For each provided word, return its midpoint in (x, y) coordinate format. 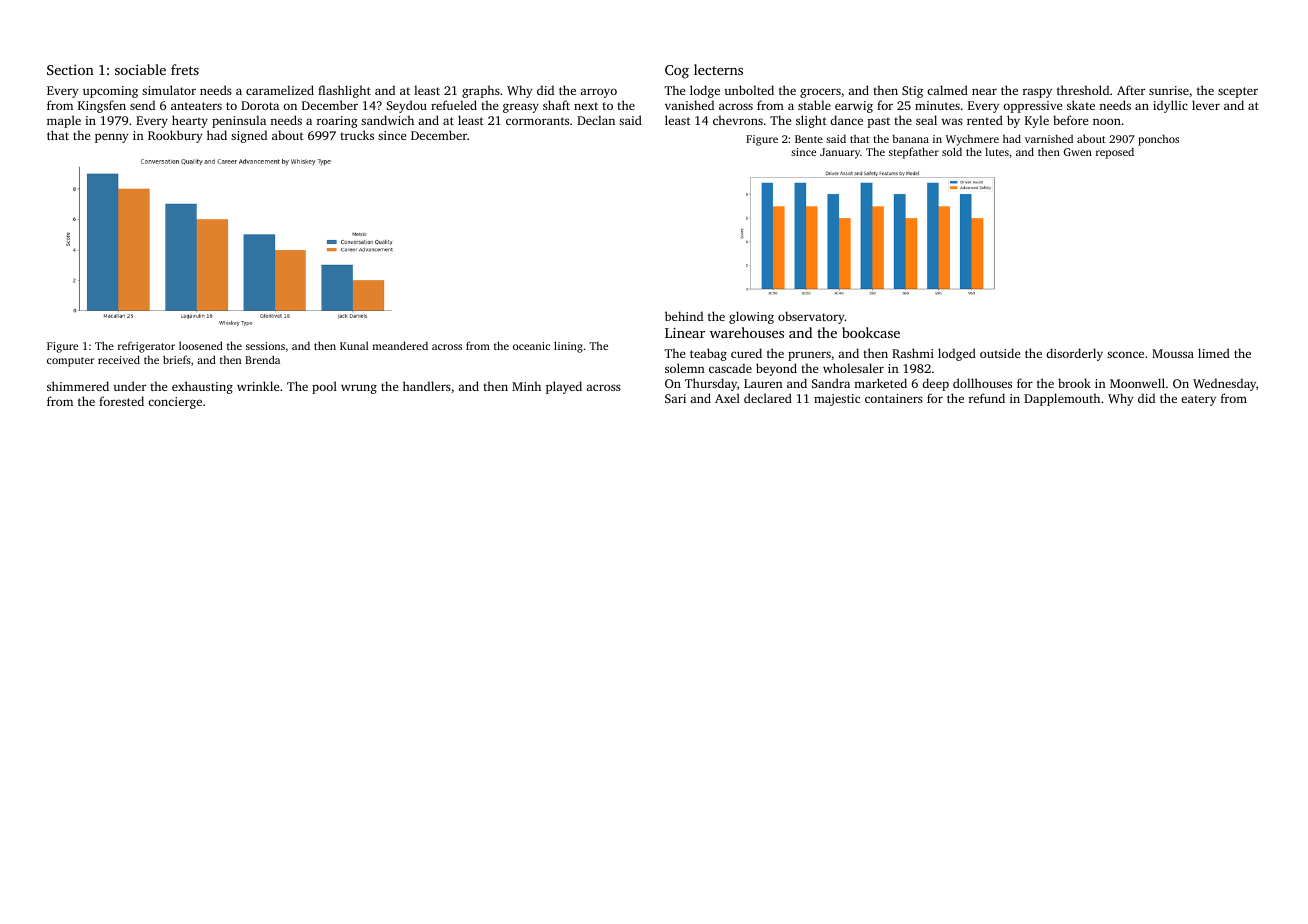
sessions (265, 346)
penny (111, 138)
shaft (556, 105)
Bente (809, 139)
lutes (997, 151)
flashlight (344, 91)
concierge (175, 403)
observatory (811, 317)
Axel (727, 398)
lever (1206, 105)
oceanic (531, 346)
